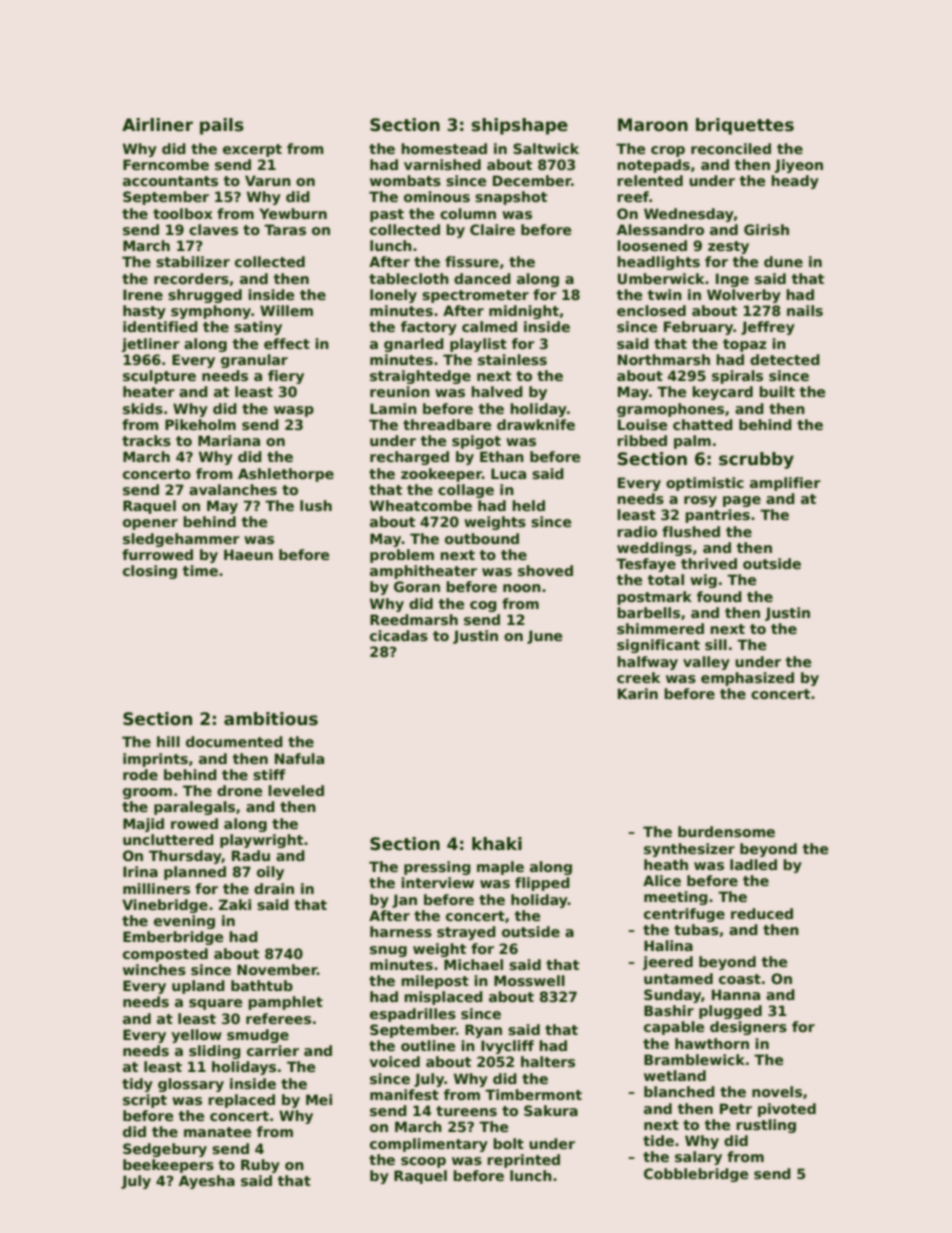 This image has width=952, height=1233. I want to click on factory, so click(429, 328).
